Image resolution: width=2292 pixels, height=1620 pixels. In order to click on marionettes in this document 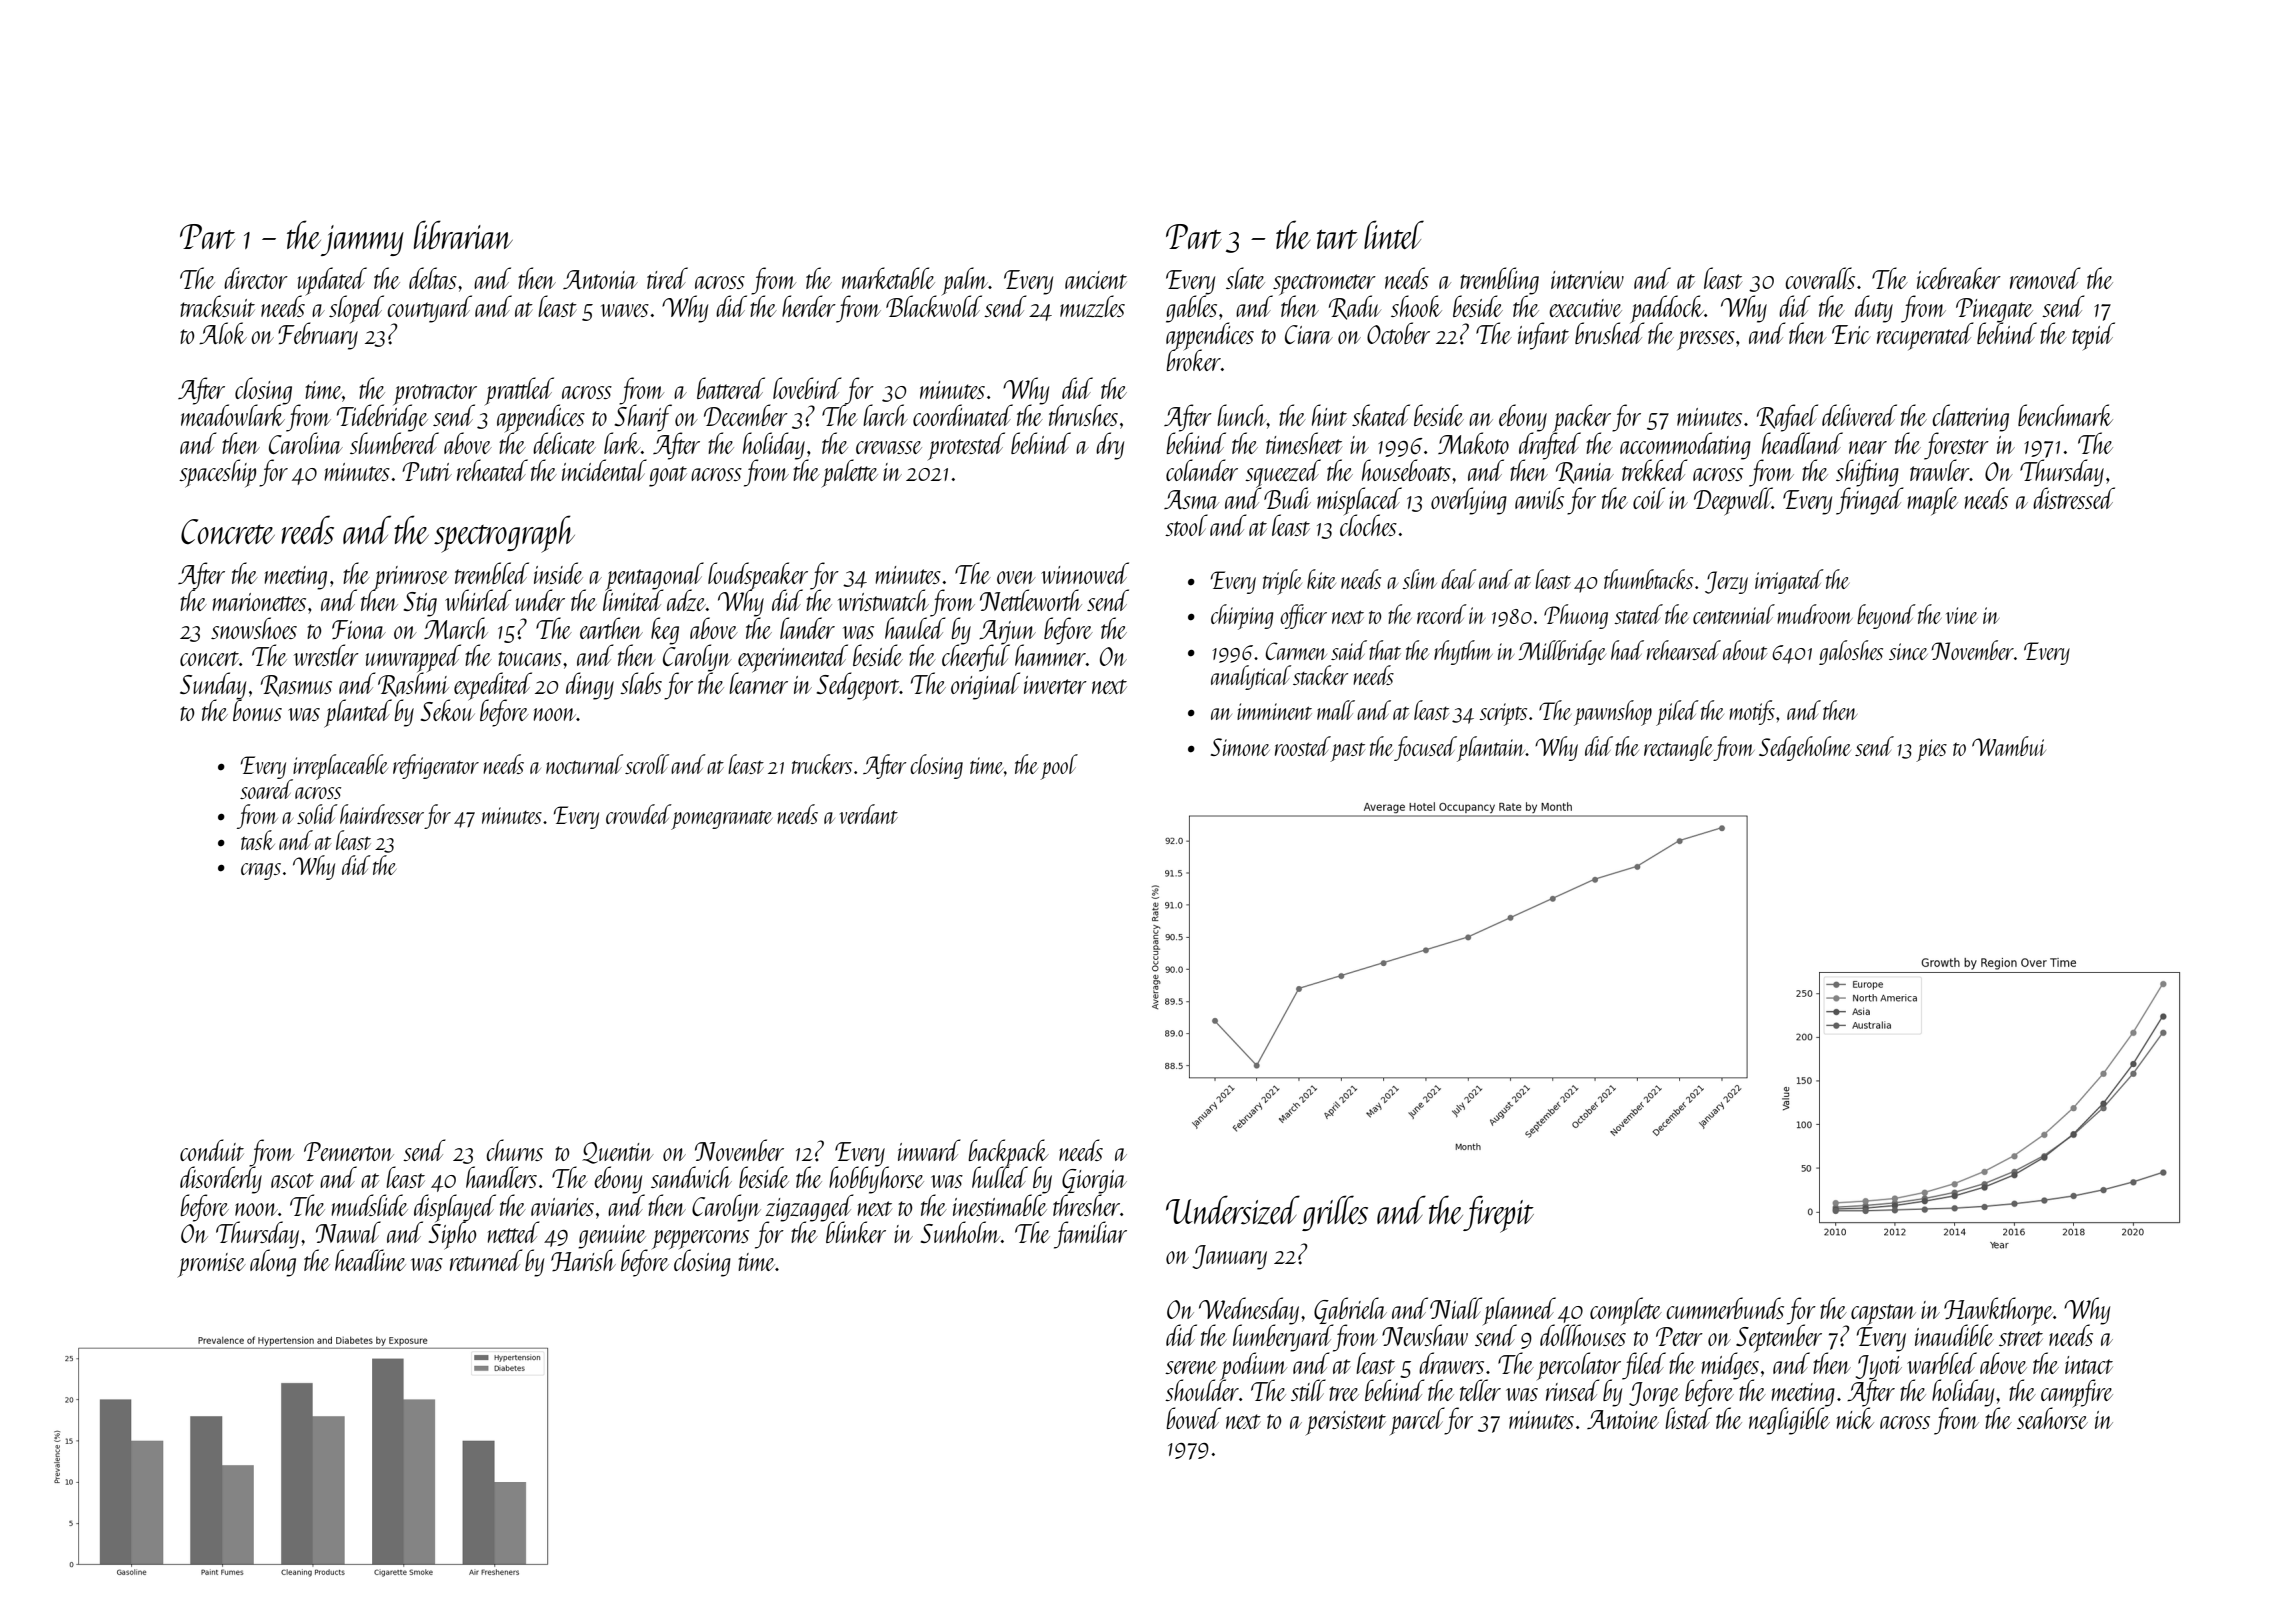, I will do `click(259, 602)`.
